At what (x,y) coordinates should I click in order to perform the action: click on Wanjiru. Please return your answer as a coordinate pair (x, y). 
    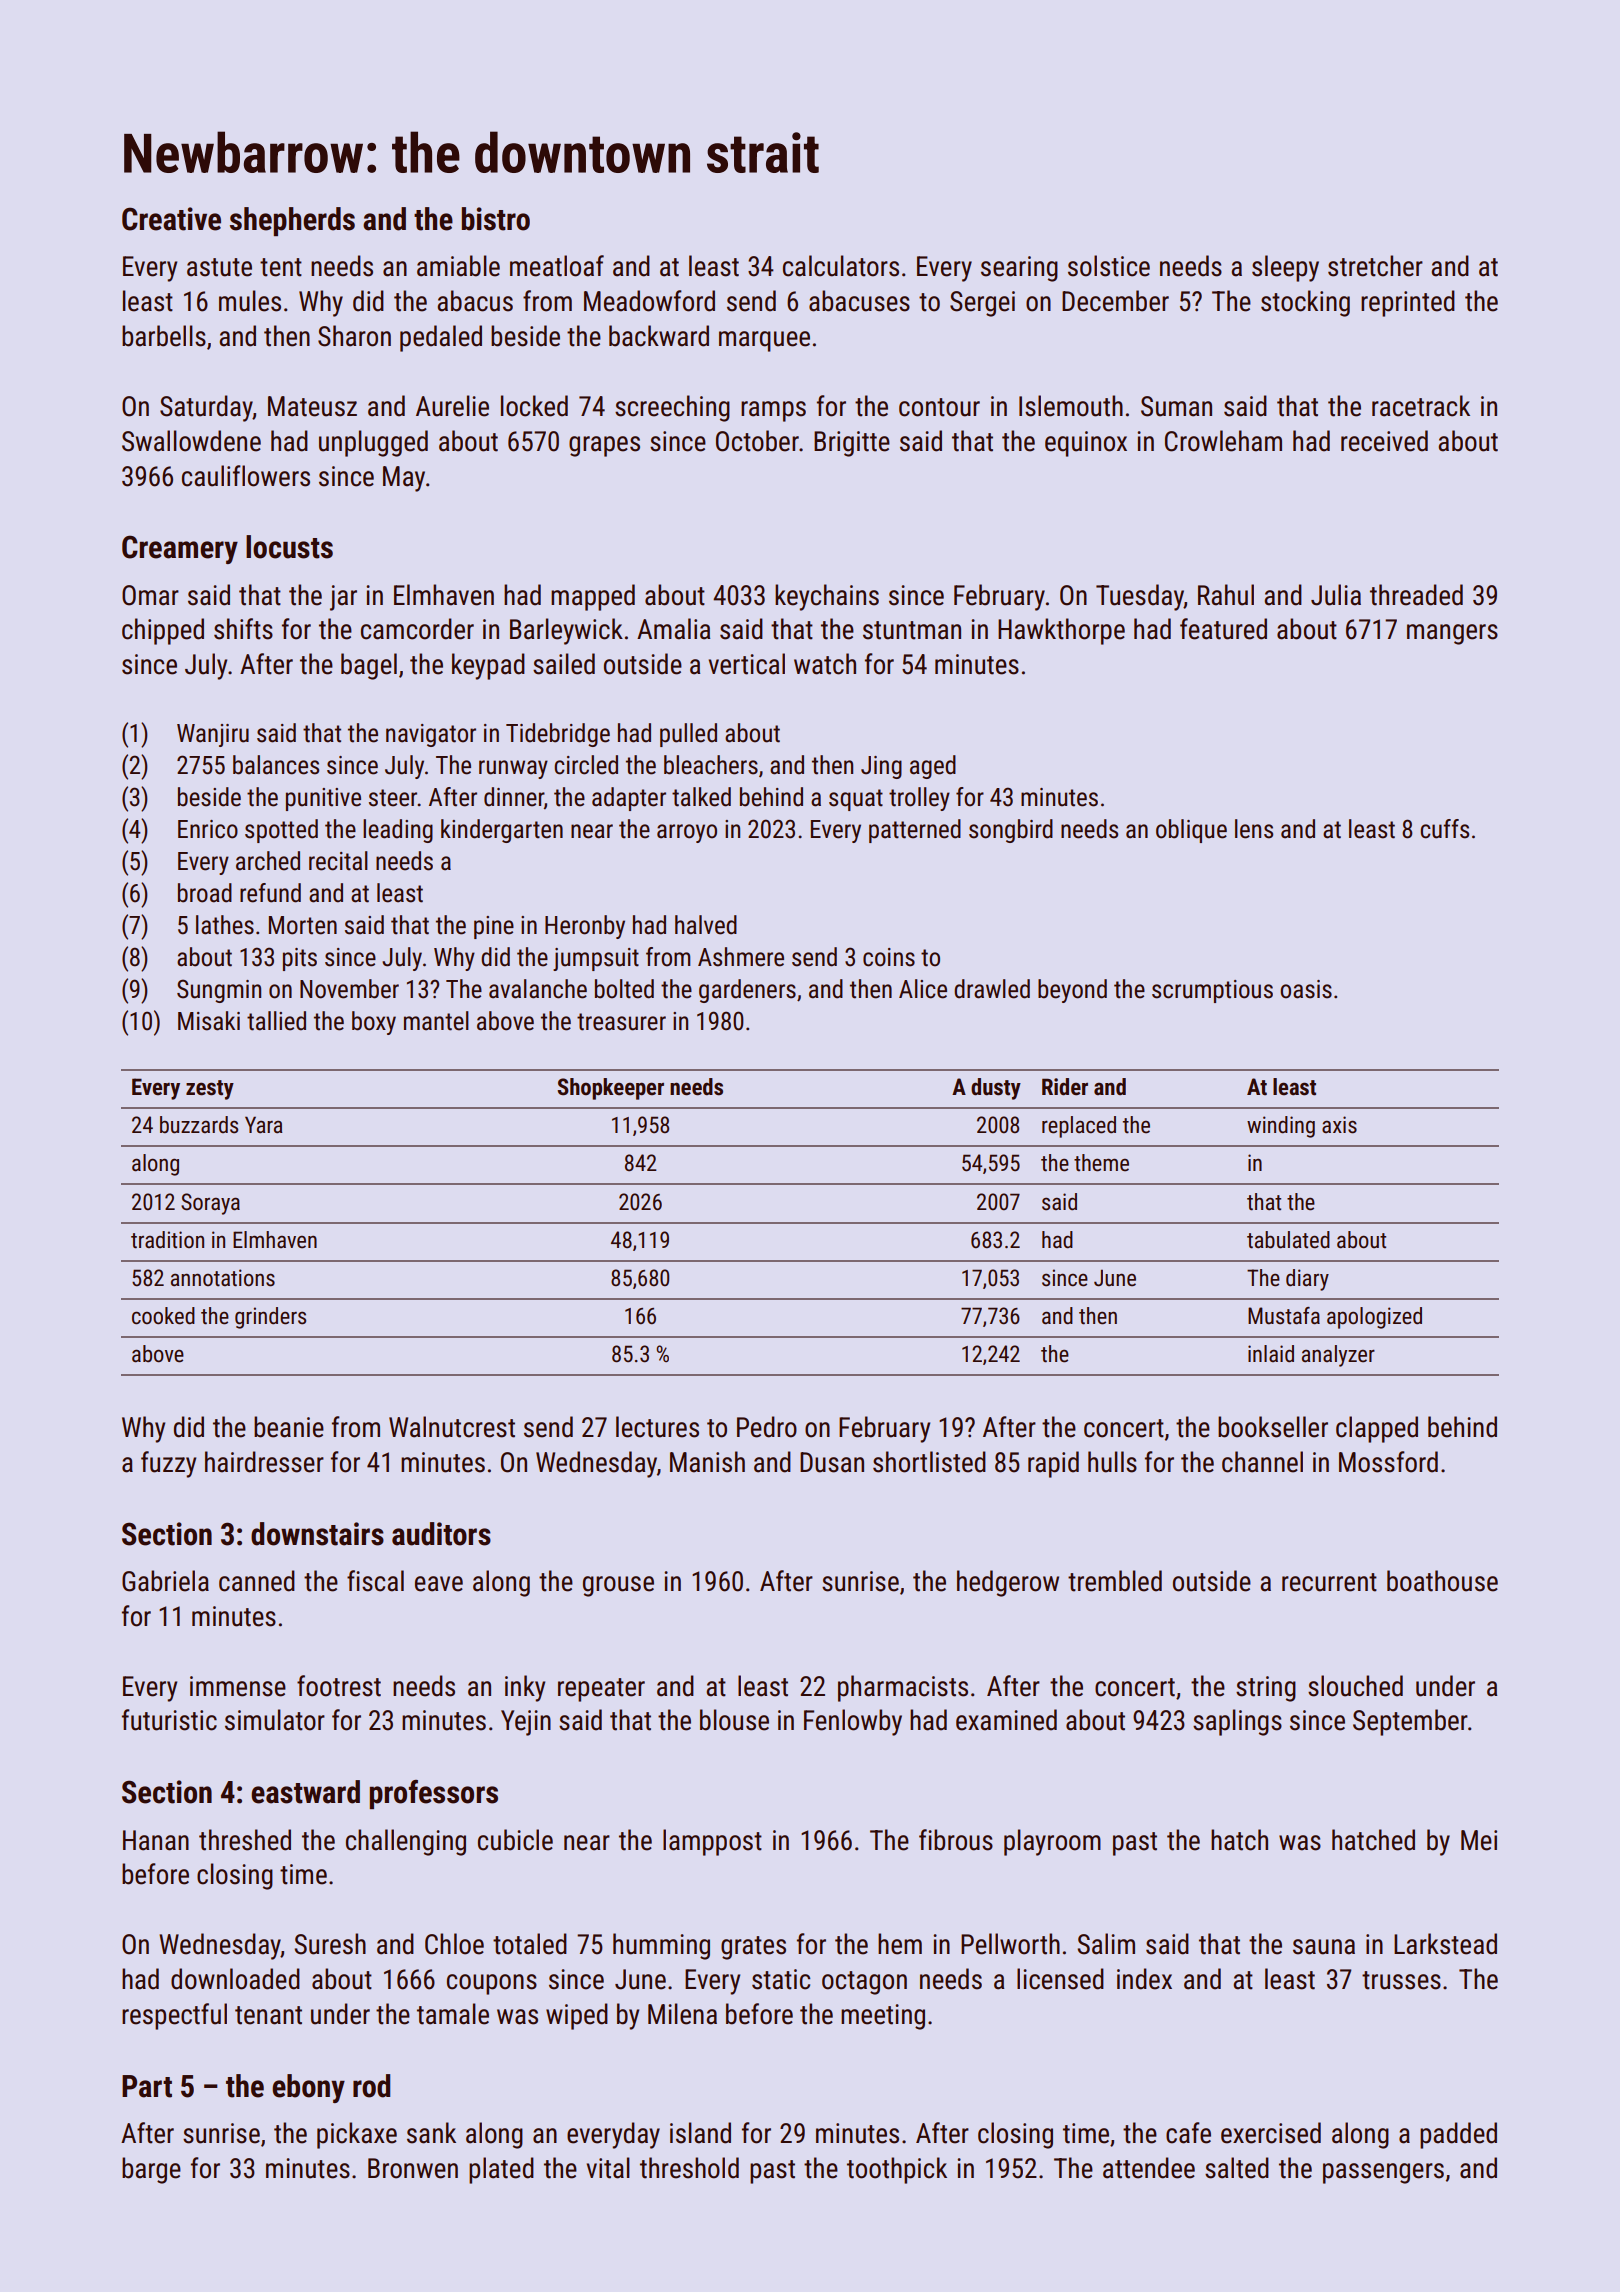
    Looking at the image, I should click on (213, 735).
